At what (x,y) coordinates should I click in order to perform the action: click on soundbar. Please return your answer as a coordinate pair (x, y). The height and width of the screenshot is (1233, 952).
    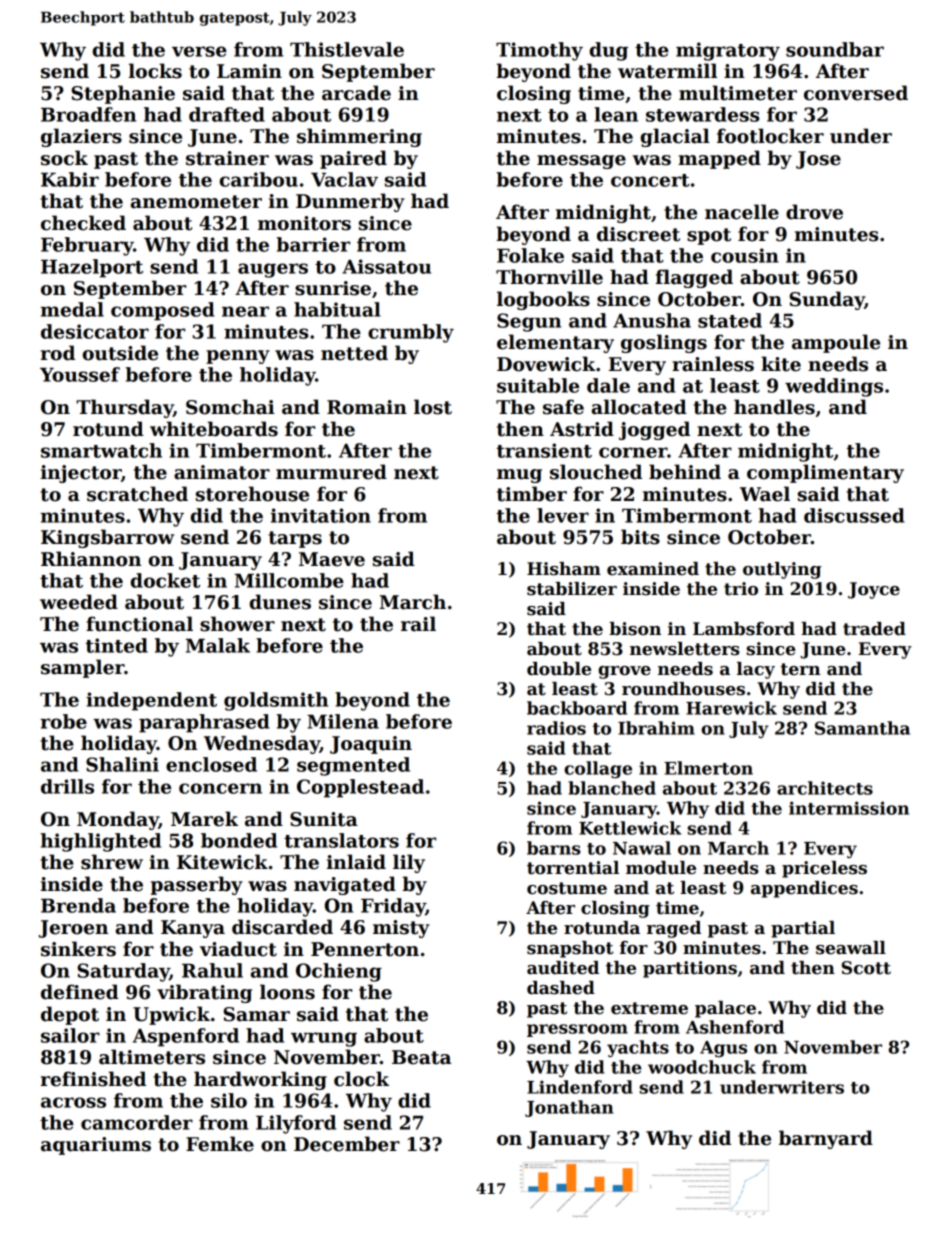
    Looking at the image, I should click on (835, 49).
